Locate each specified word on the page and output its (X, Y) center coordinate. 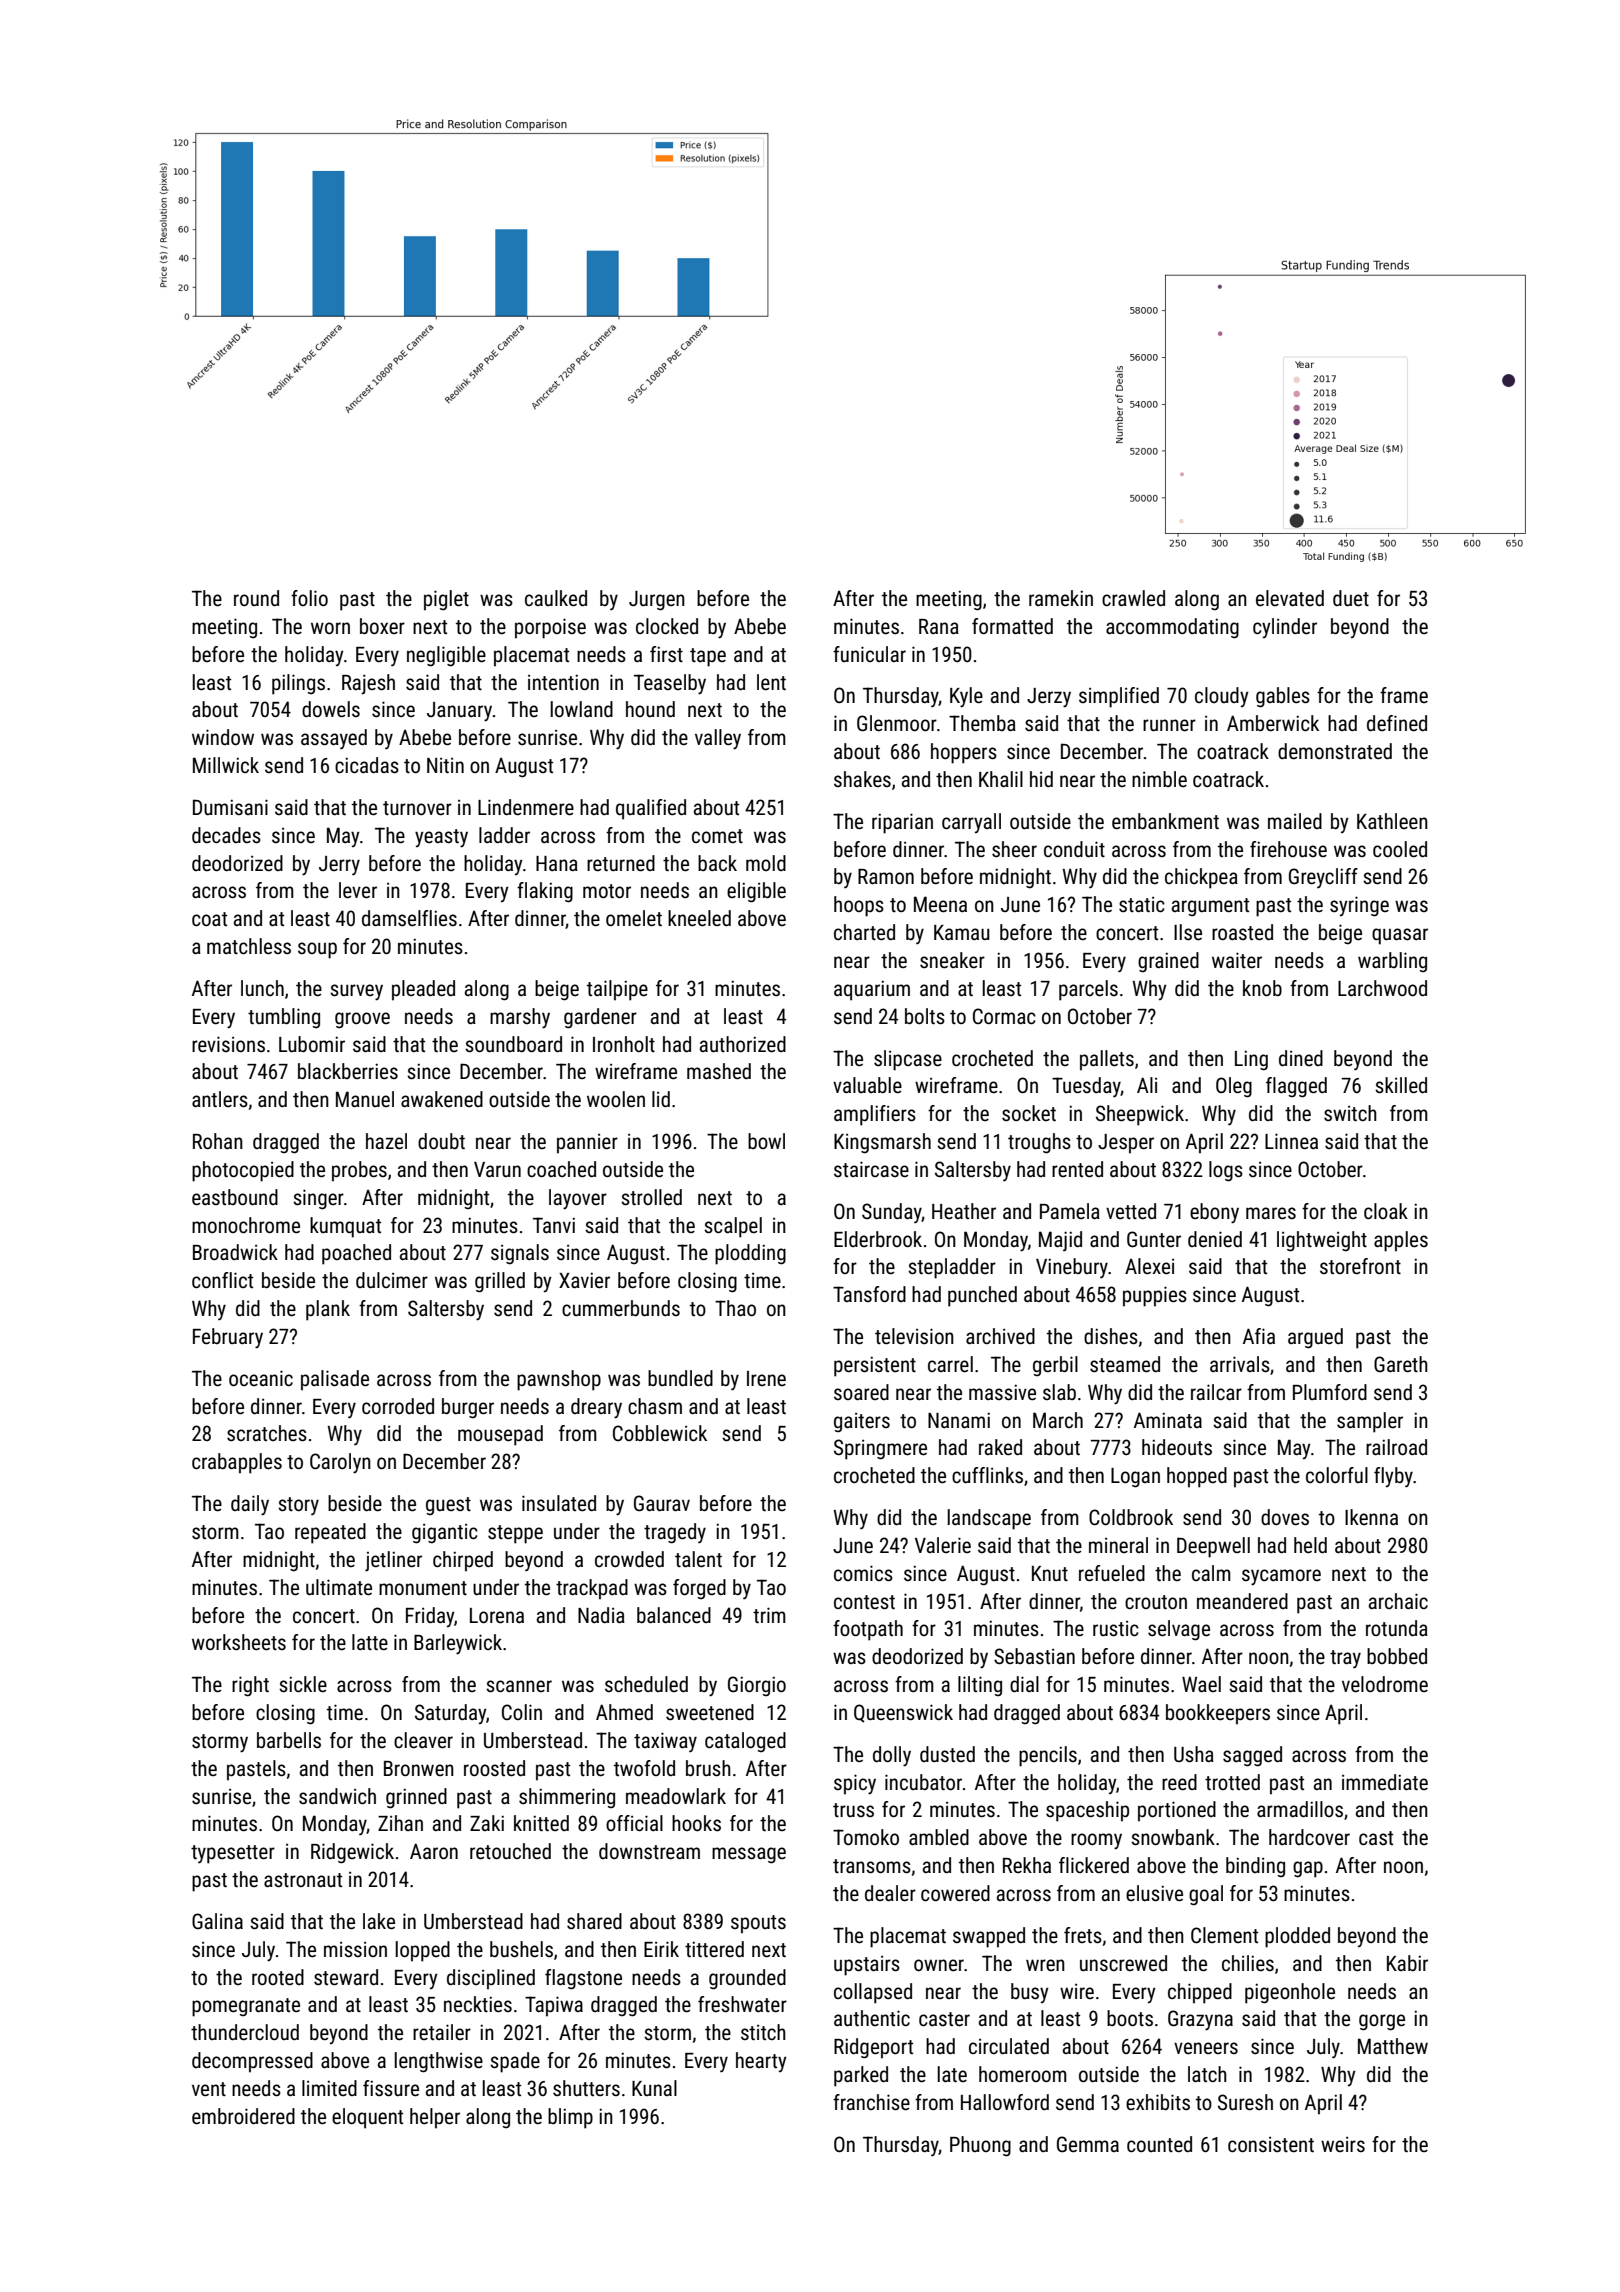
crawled (1133, 598)
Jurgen (657, 601)
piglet (446, 600)
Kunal (654, 2088)
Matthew (1393, 2046)
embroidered (243, 2116)
